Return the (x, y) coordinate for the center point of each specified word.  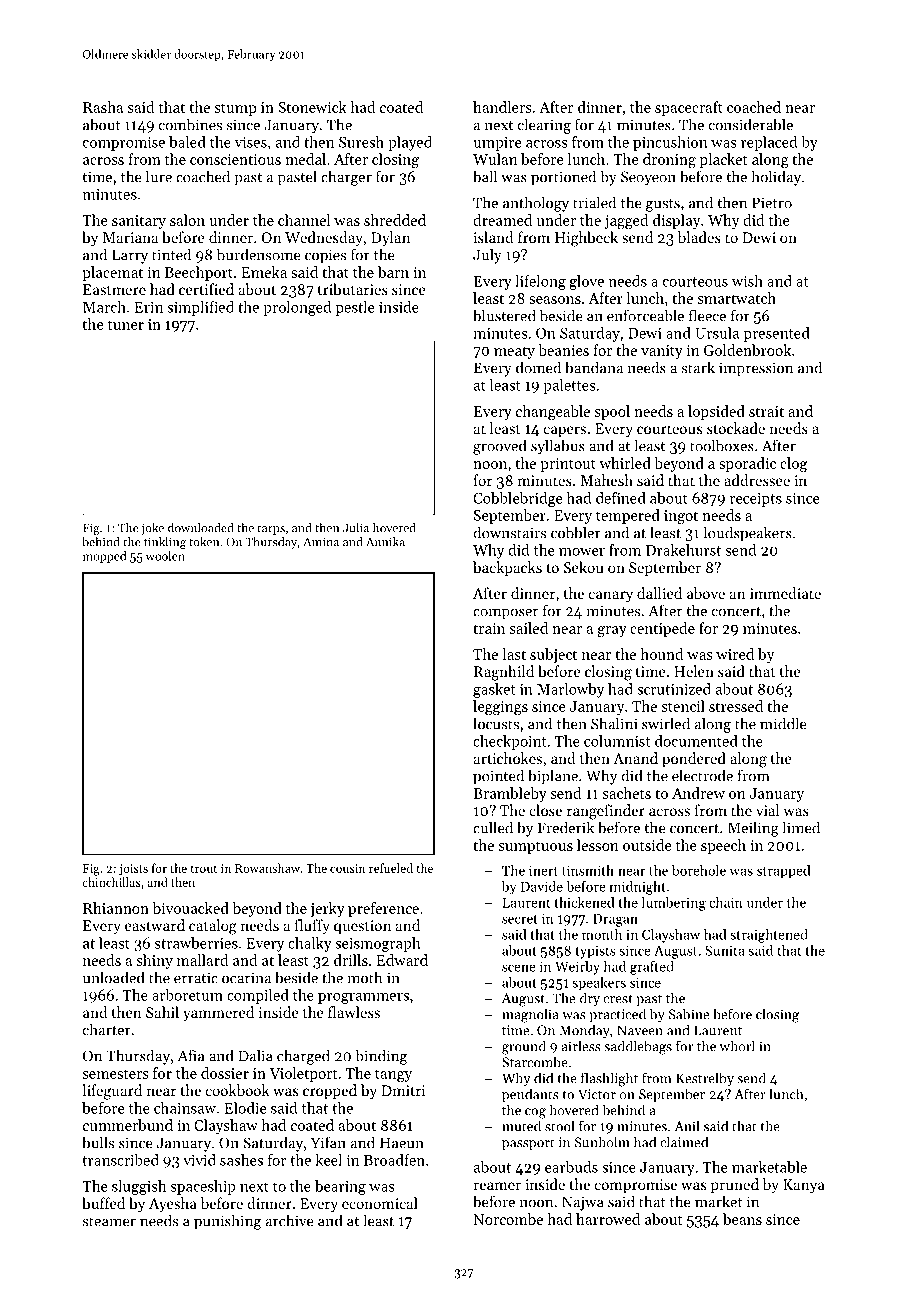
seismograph (378, 944)
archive (290, 1220)
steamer (109, 1222)
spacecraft (689, 108)
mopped (105, 557)
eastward (155, 925)
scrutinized (674, 689)
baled (187, 142)
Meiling (753, 829)
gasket (494, 690)
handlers (502, 107)
